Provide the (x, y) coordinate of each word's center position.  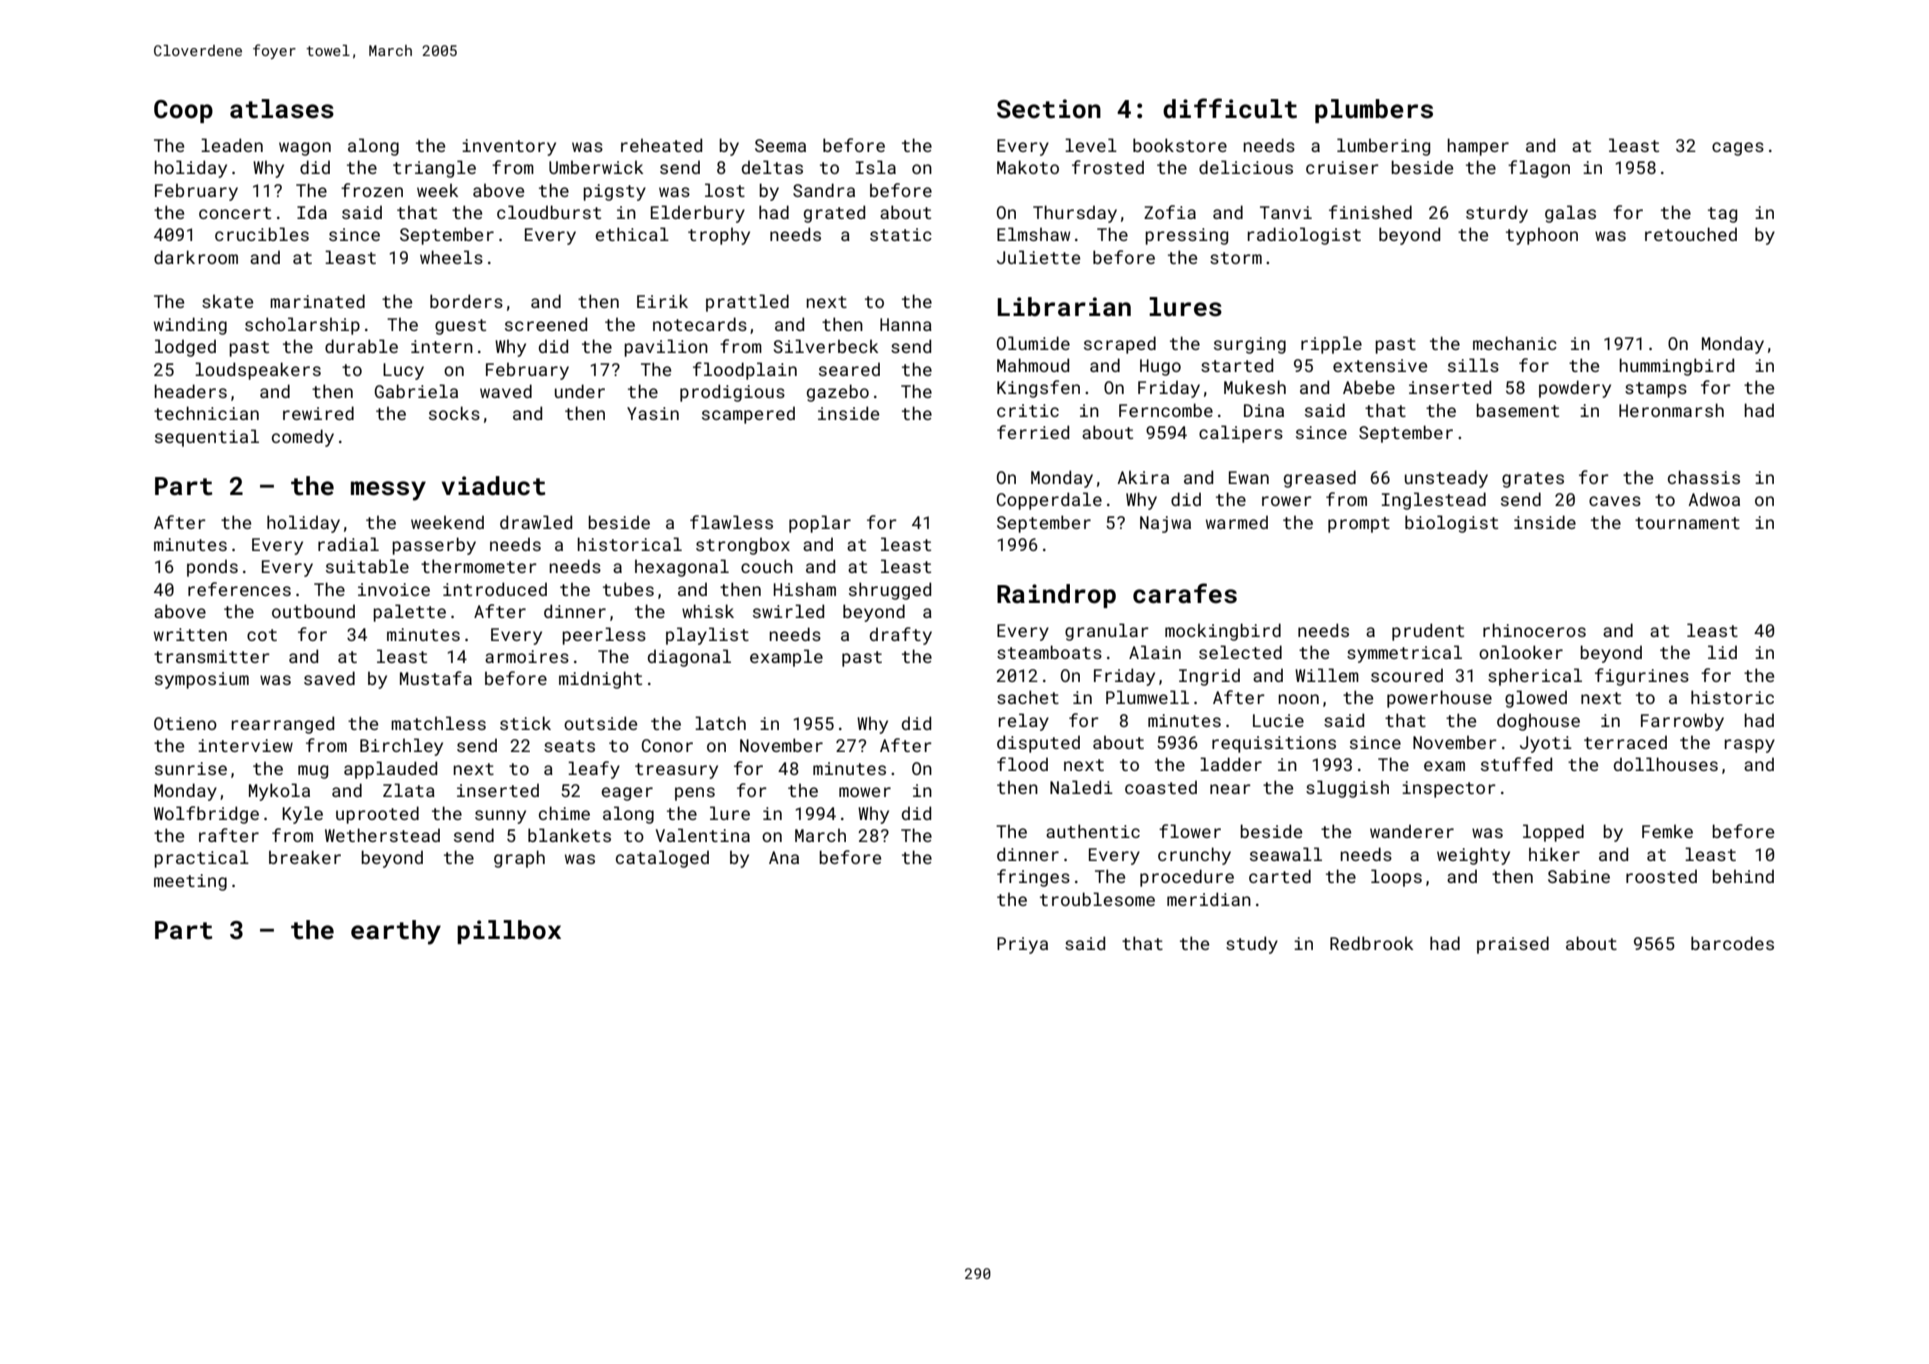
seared (849, 369)
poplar (820, 524)
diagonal (689, 658)
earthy (396, 932)
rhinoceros (1534, 630)
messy (388, 491)
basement (1517, 410)
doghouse (1538, 722)
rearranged (283, 725)
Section (1049, 109)
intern (442, 346)
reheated (661, 145)
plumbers (1374, 111)
